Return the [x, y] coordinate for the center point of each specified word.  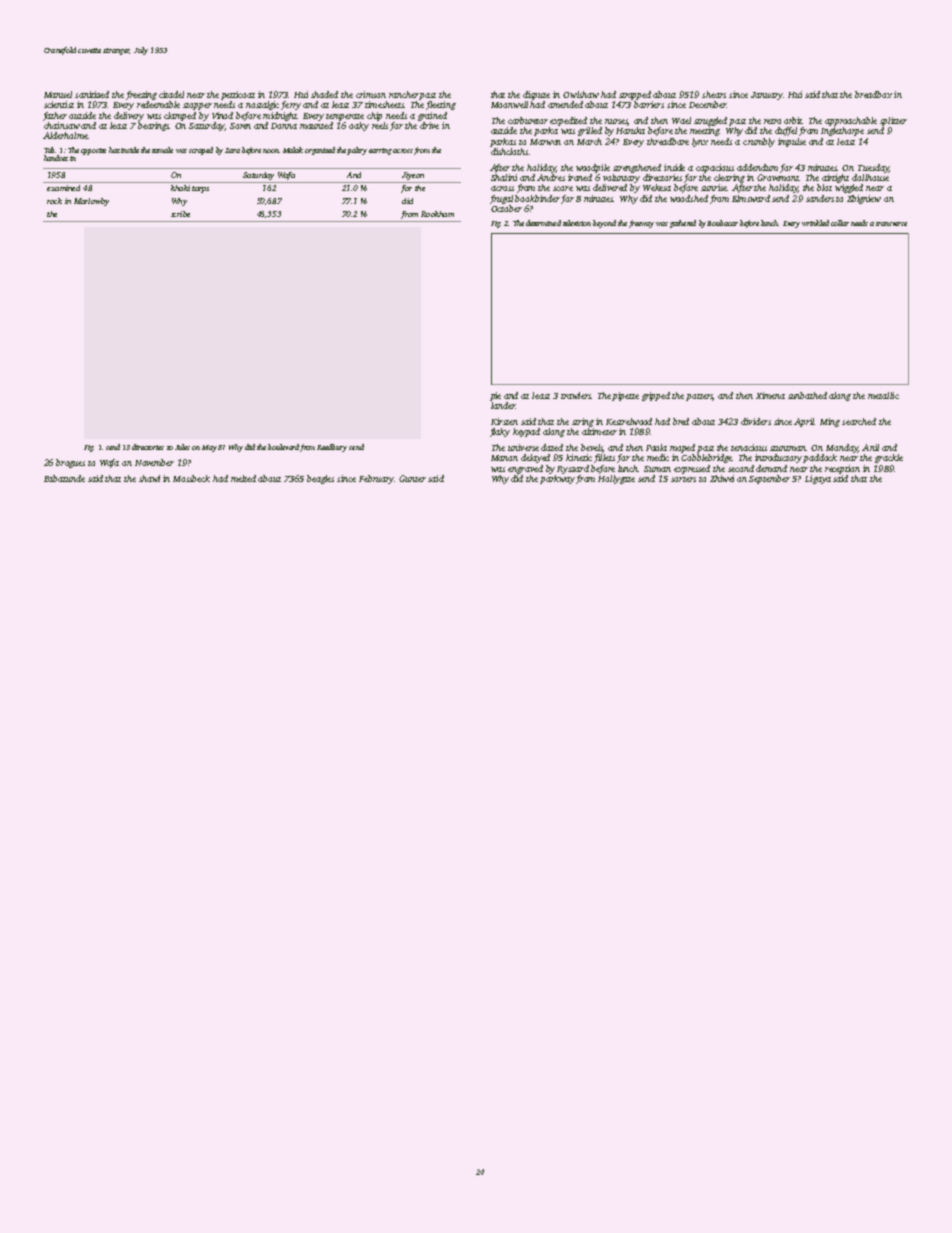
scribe [180, 214]
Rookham [437, 214]
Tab [49, 150]
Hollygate [616, 479]
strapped [635, 95]
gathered [683, 224]
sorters [683, 479]
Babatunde [64, 478]
